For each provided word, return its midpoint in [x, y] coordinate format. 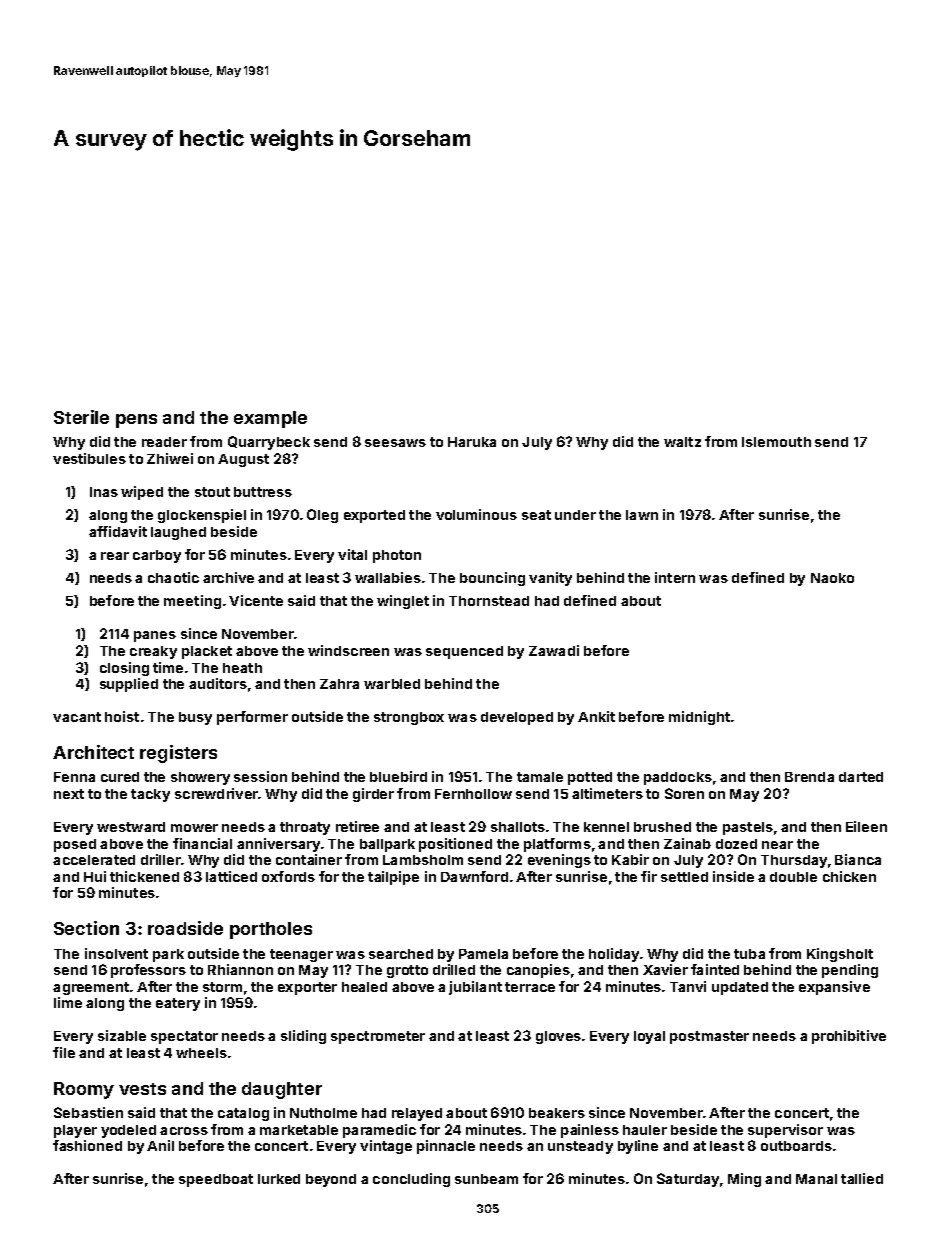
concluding [411, 1180]
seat [536, 515]
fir [649, 876]
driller [161, 859]
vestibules [89, 458]
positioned [455, 845]
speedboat [216, 1180]
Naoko [832, 578]
